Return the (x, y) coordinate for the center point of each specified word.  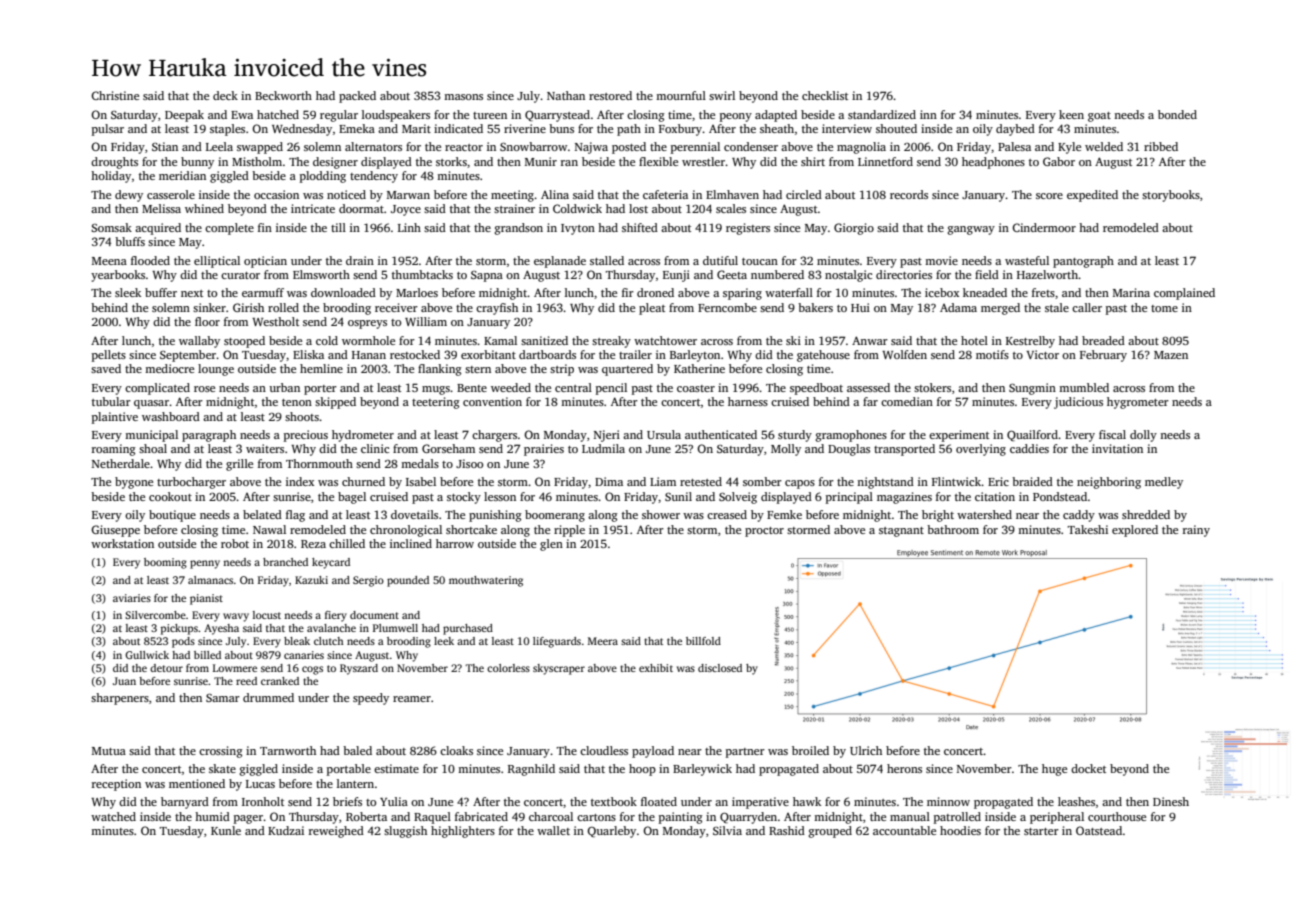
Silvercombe (155, 615)
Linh (409, 227)
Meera (603, 641)
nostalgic (848, 276)
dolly (1143, 436)
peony (736, 117)
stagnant (901, 532)
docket (1088, 768)
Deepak (184, 116)
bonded (1177, 114)
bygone (134, 483)
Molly (786, 450)
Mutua (109, 751)
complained (1184, 294)
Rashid (787, 830)
